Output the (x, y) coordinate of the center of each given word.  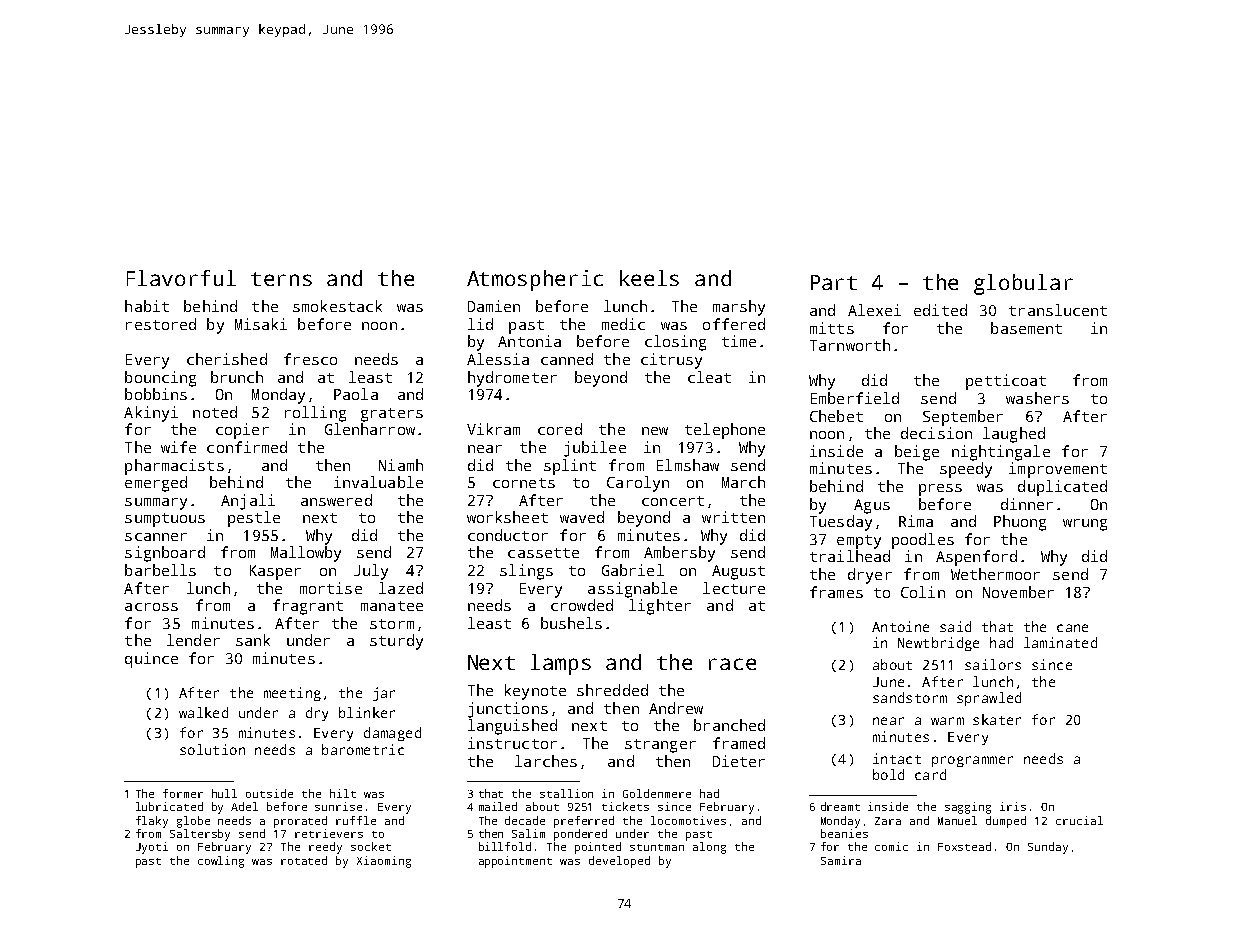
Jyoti (152, 848)
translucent (1058, 310)
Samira (841, 860)
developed (619, 862)
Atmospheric (535, 280)
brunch (237, 377)
